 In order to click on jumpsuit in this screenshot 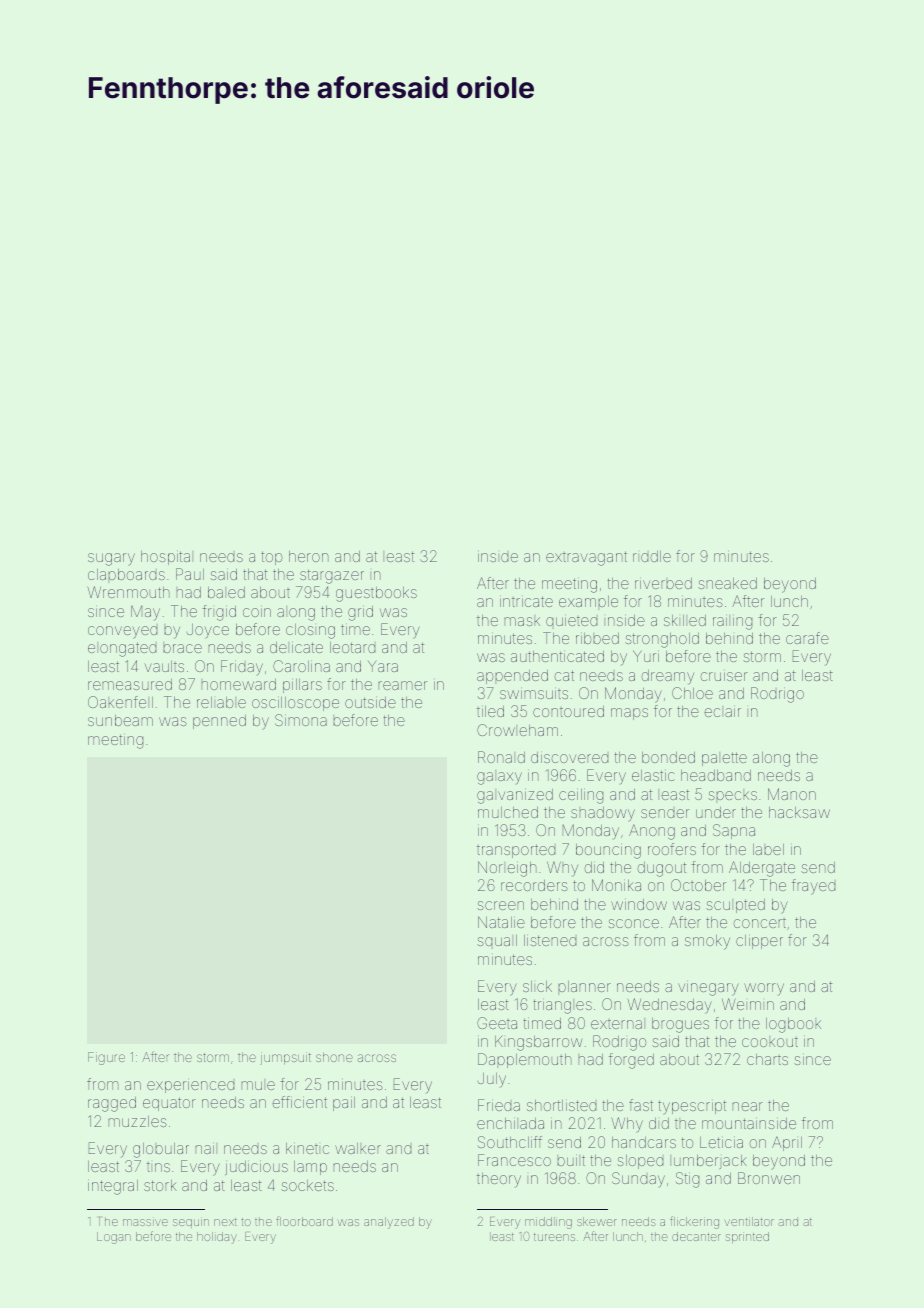, I will do `click(285, 1058)`.
